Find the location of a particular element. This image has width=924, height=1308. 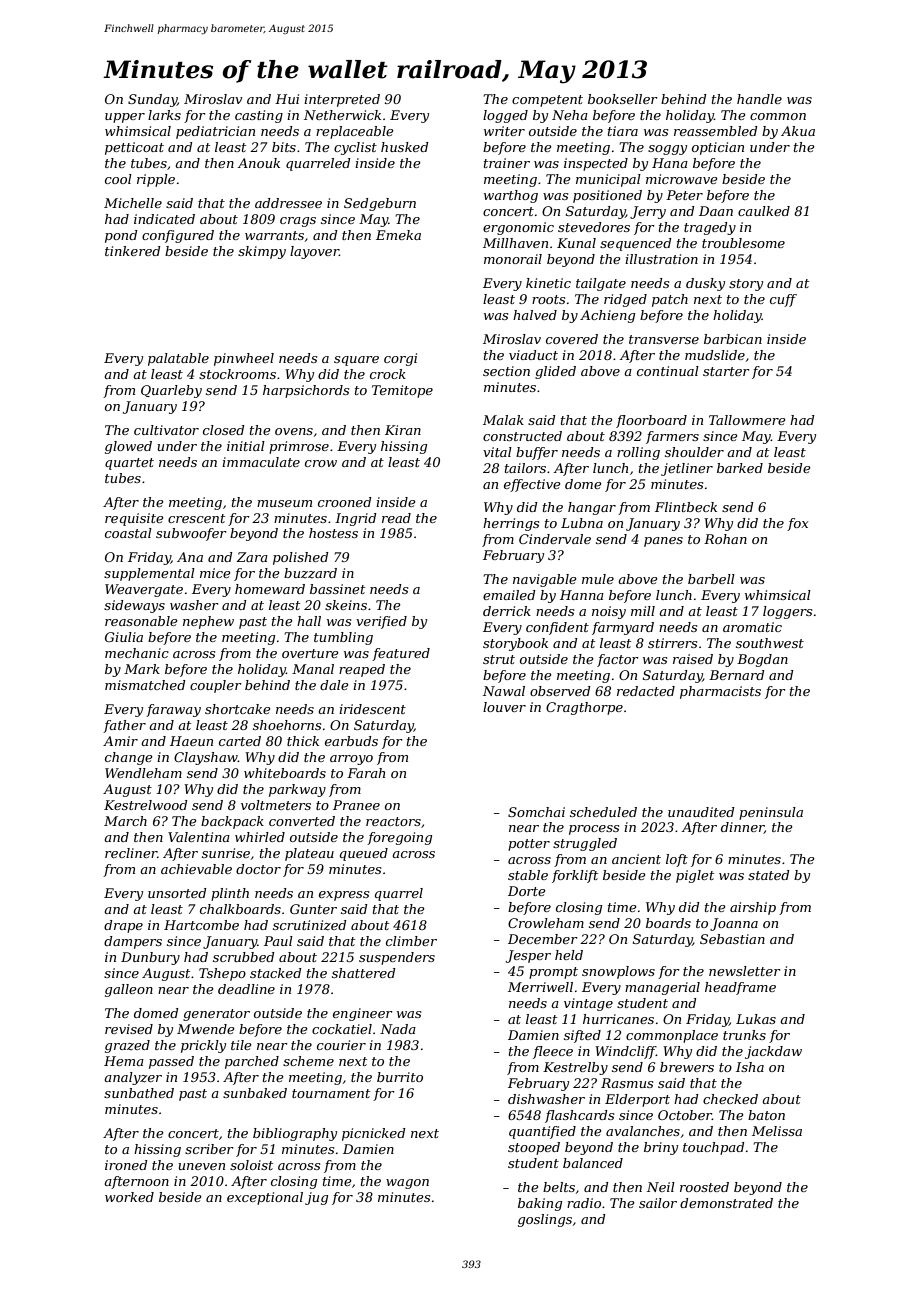

halved is located at coordinates (535, 315).
